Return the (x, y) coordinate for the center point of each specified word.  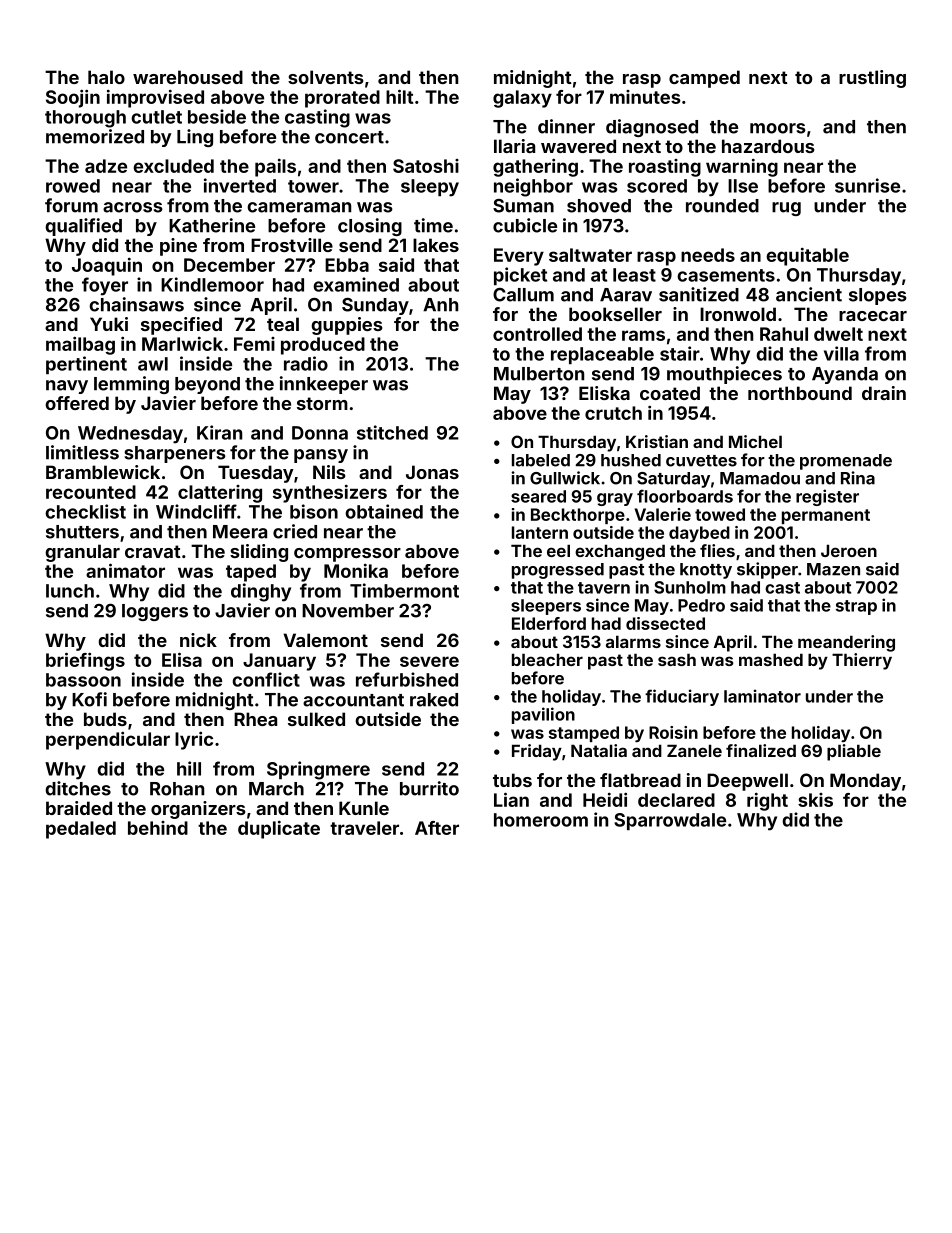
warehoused (188, 77)
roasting (665, 168)
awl (153, 364)
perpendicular (108, 740)
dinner (566, 126)
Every (519, 257)
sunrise (867, 185)
